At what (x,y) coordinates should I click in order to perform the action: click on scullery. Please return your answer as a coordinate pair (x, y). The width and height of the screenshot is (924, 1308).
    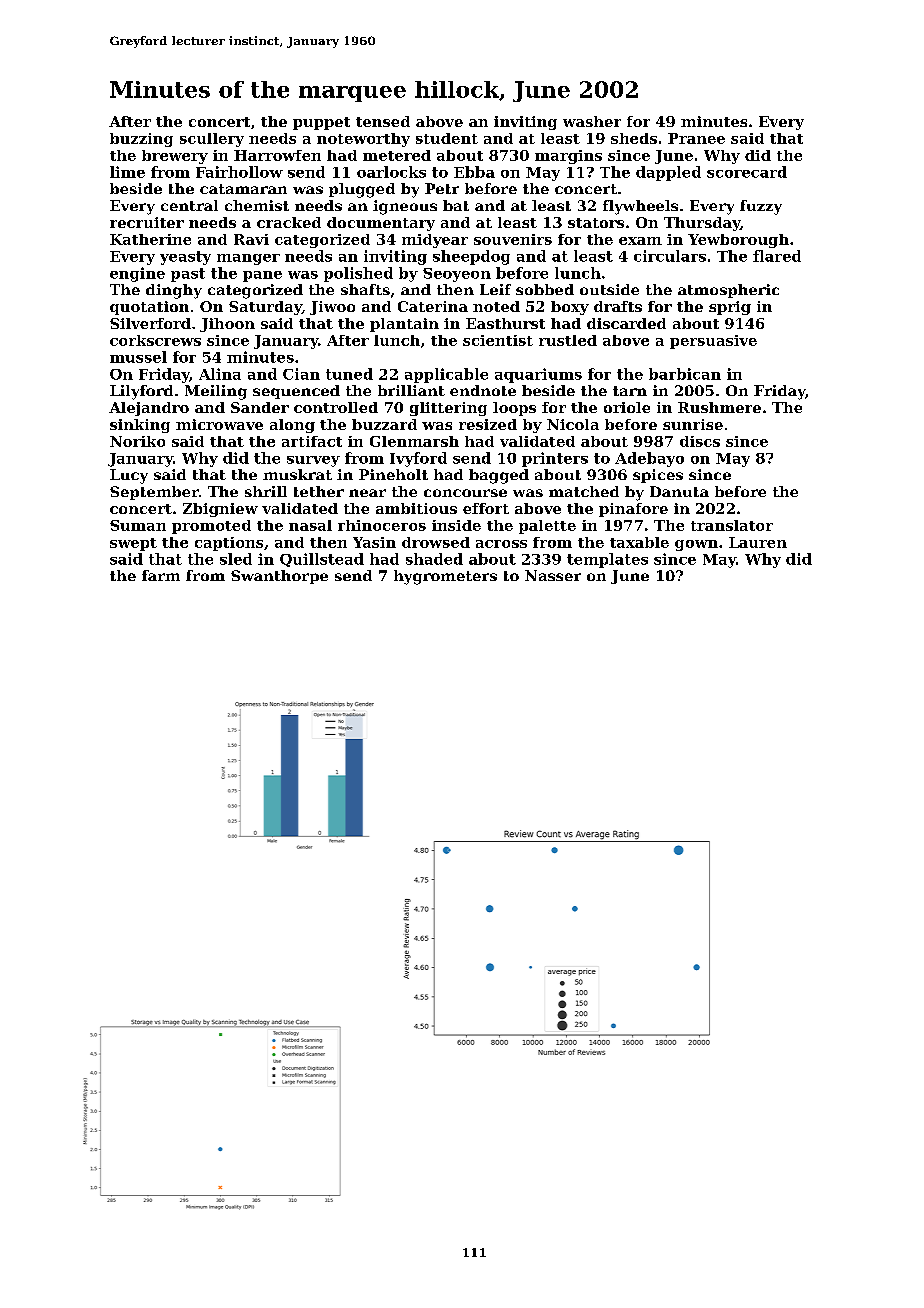
    Looking at the image, I should click on (212, 140).
